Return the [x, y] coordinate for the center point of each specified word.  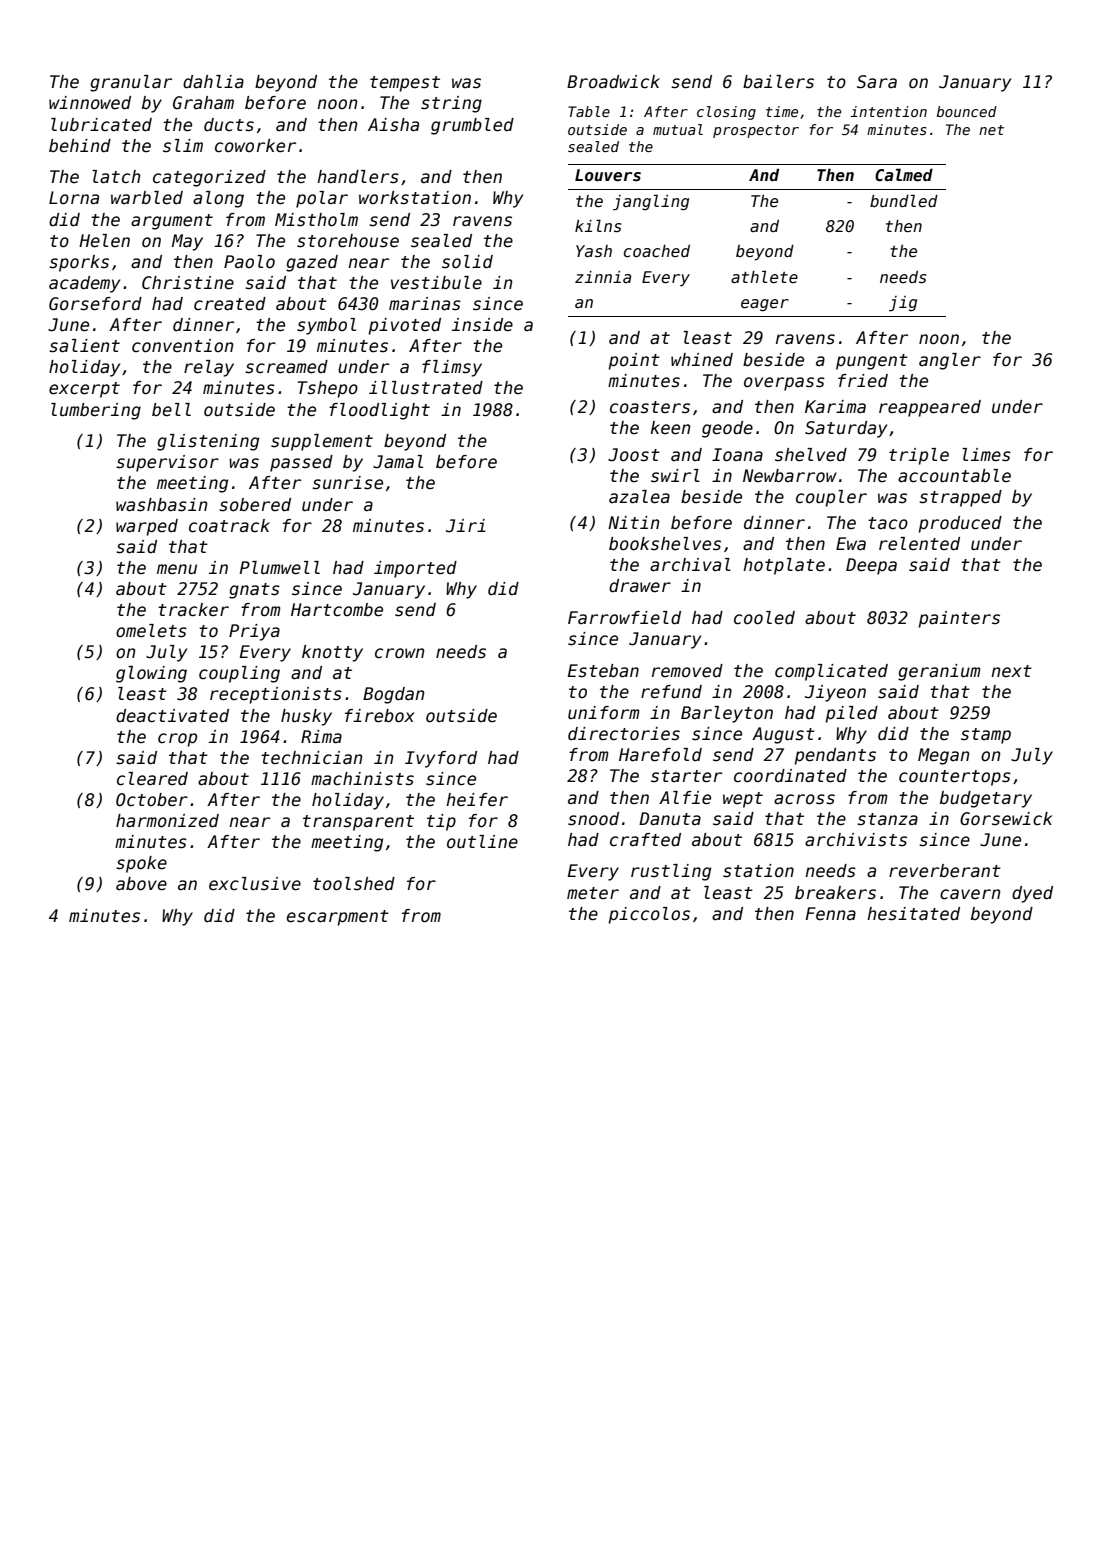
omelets [151, 631]
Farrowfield [624, 618]
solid [467, 262]
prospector [756, 131]
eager [765, 305]
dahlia [213, 82]
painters [959, 619]
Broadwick [613, 82]
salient [84, 346]
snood [593, 819]
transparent [358, 823]
